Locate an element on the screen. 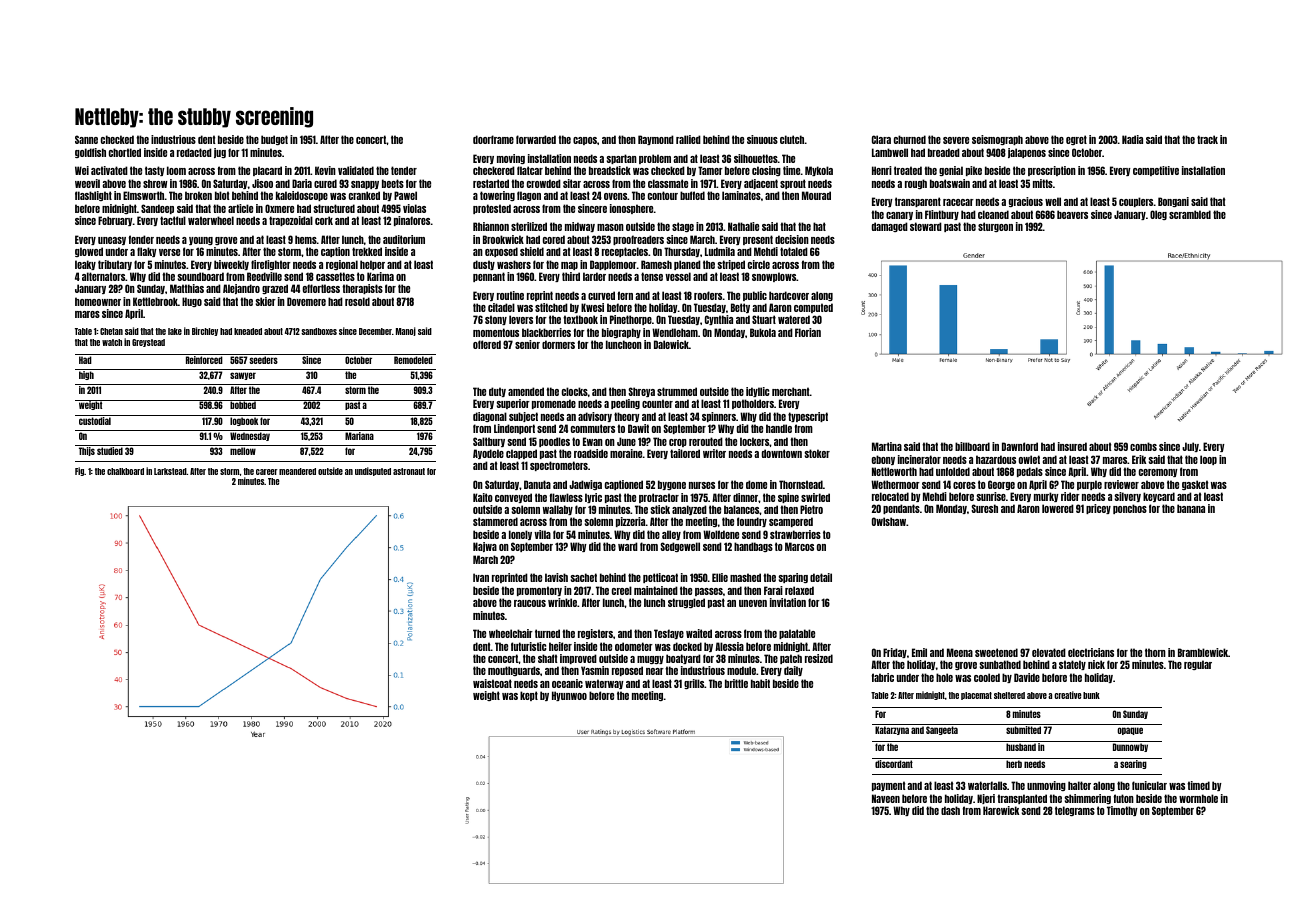 The width and height of the screenshot is (1308, 924). clutch is located at coordinates (792, 139).
